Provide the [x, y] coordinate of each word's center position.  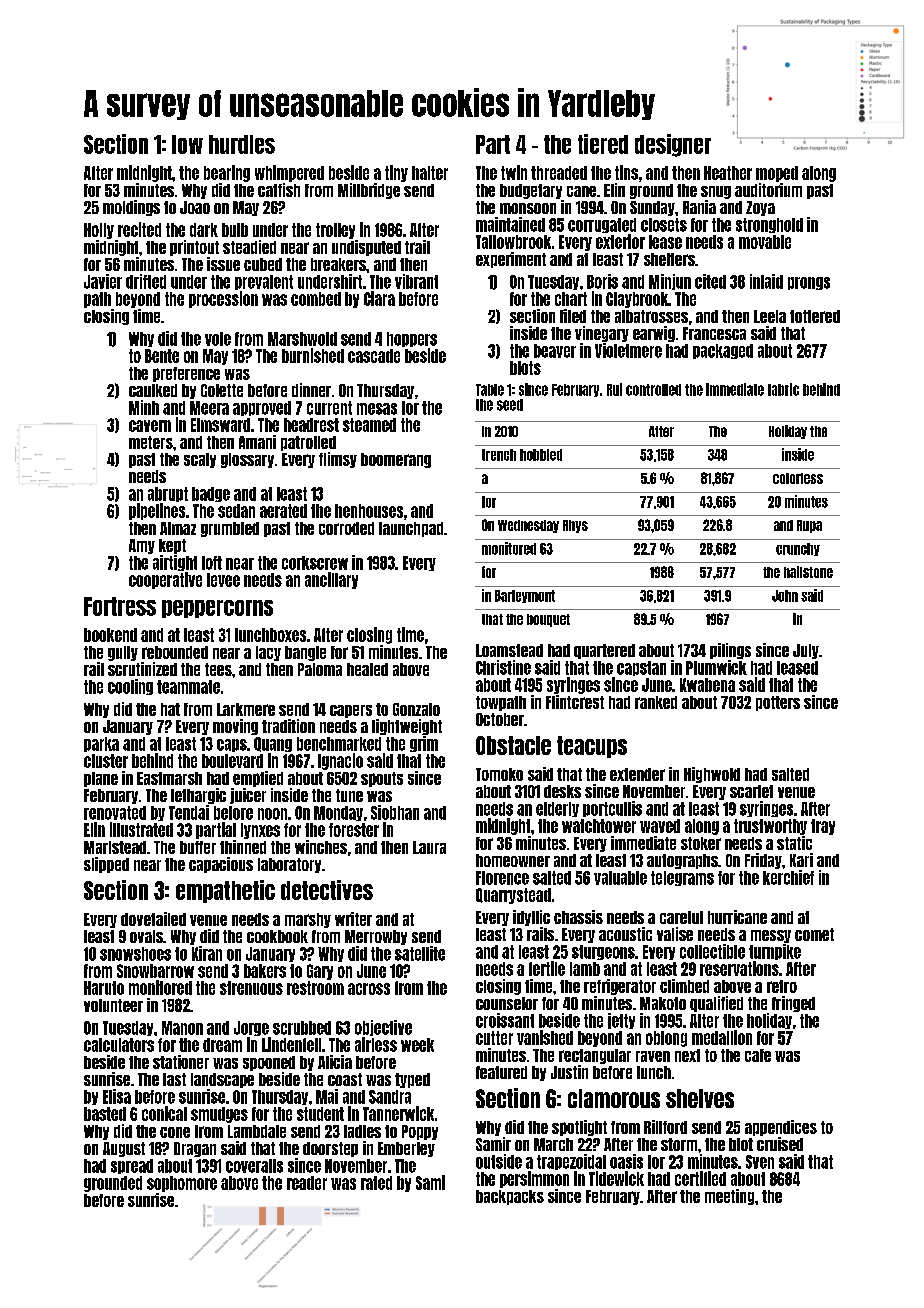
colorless [798, 478]
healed [367, 669]
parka [101, 744]
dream [222, 1045]
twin [514, 172]
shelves [700, 1098]
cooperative [165, 580]
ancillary [331, 580]
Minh [144, 407]
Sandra [390, 1097]
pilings [730, 651]
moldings [131, 208]
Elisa [117, 1096]
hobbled [541, 455]
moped [777, 174]
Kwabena [707, 685]
